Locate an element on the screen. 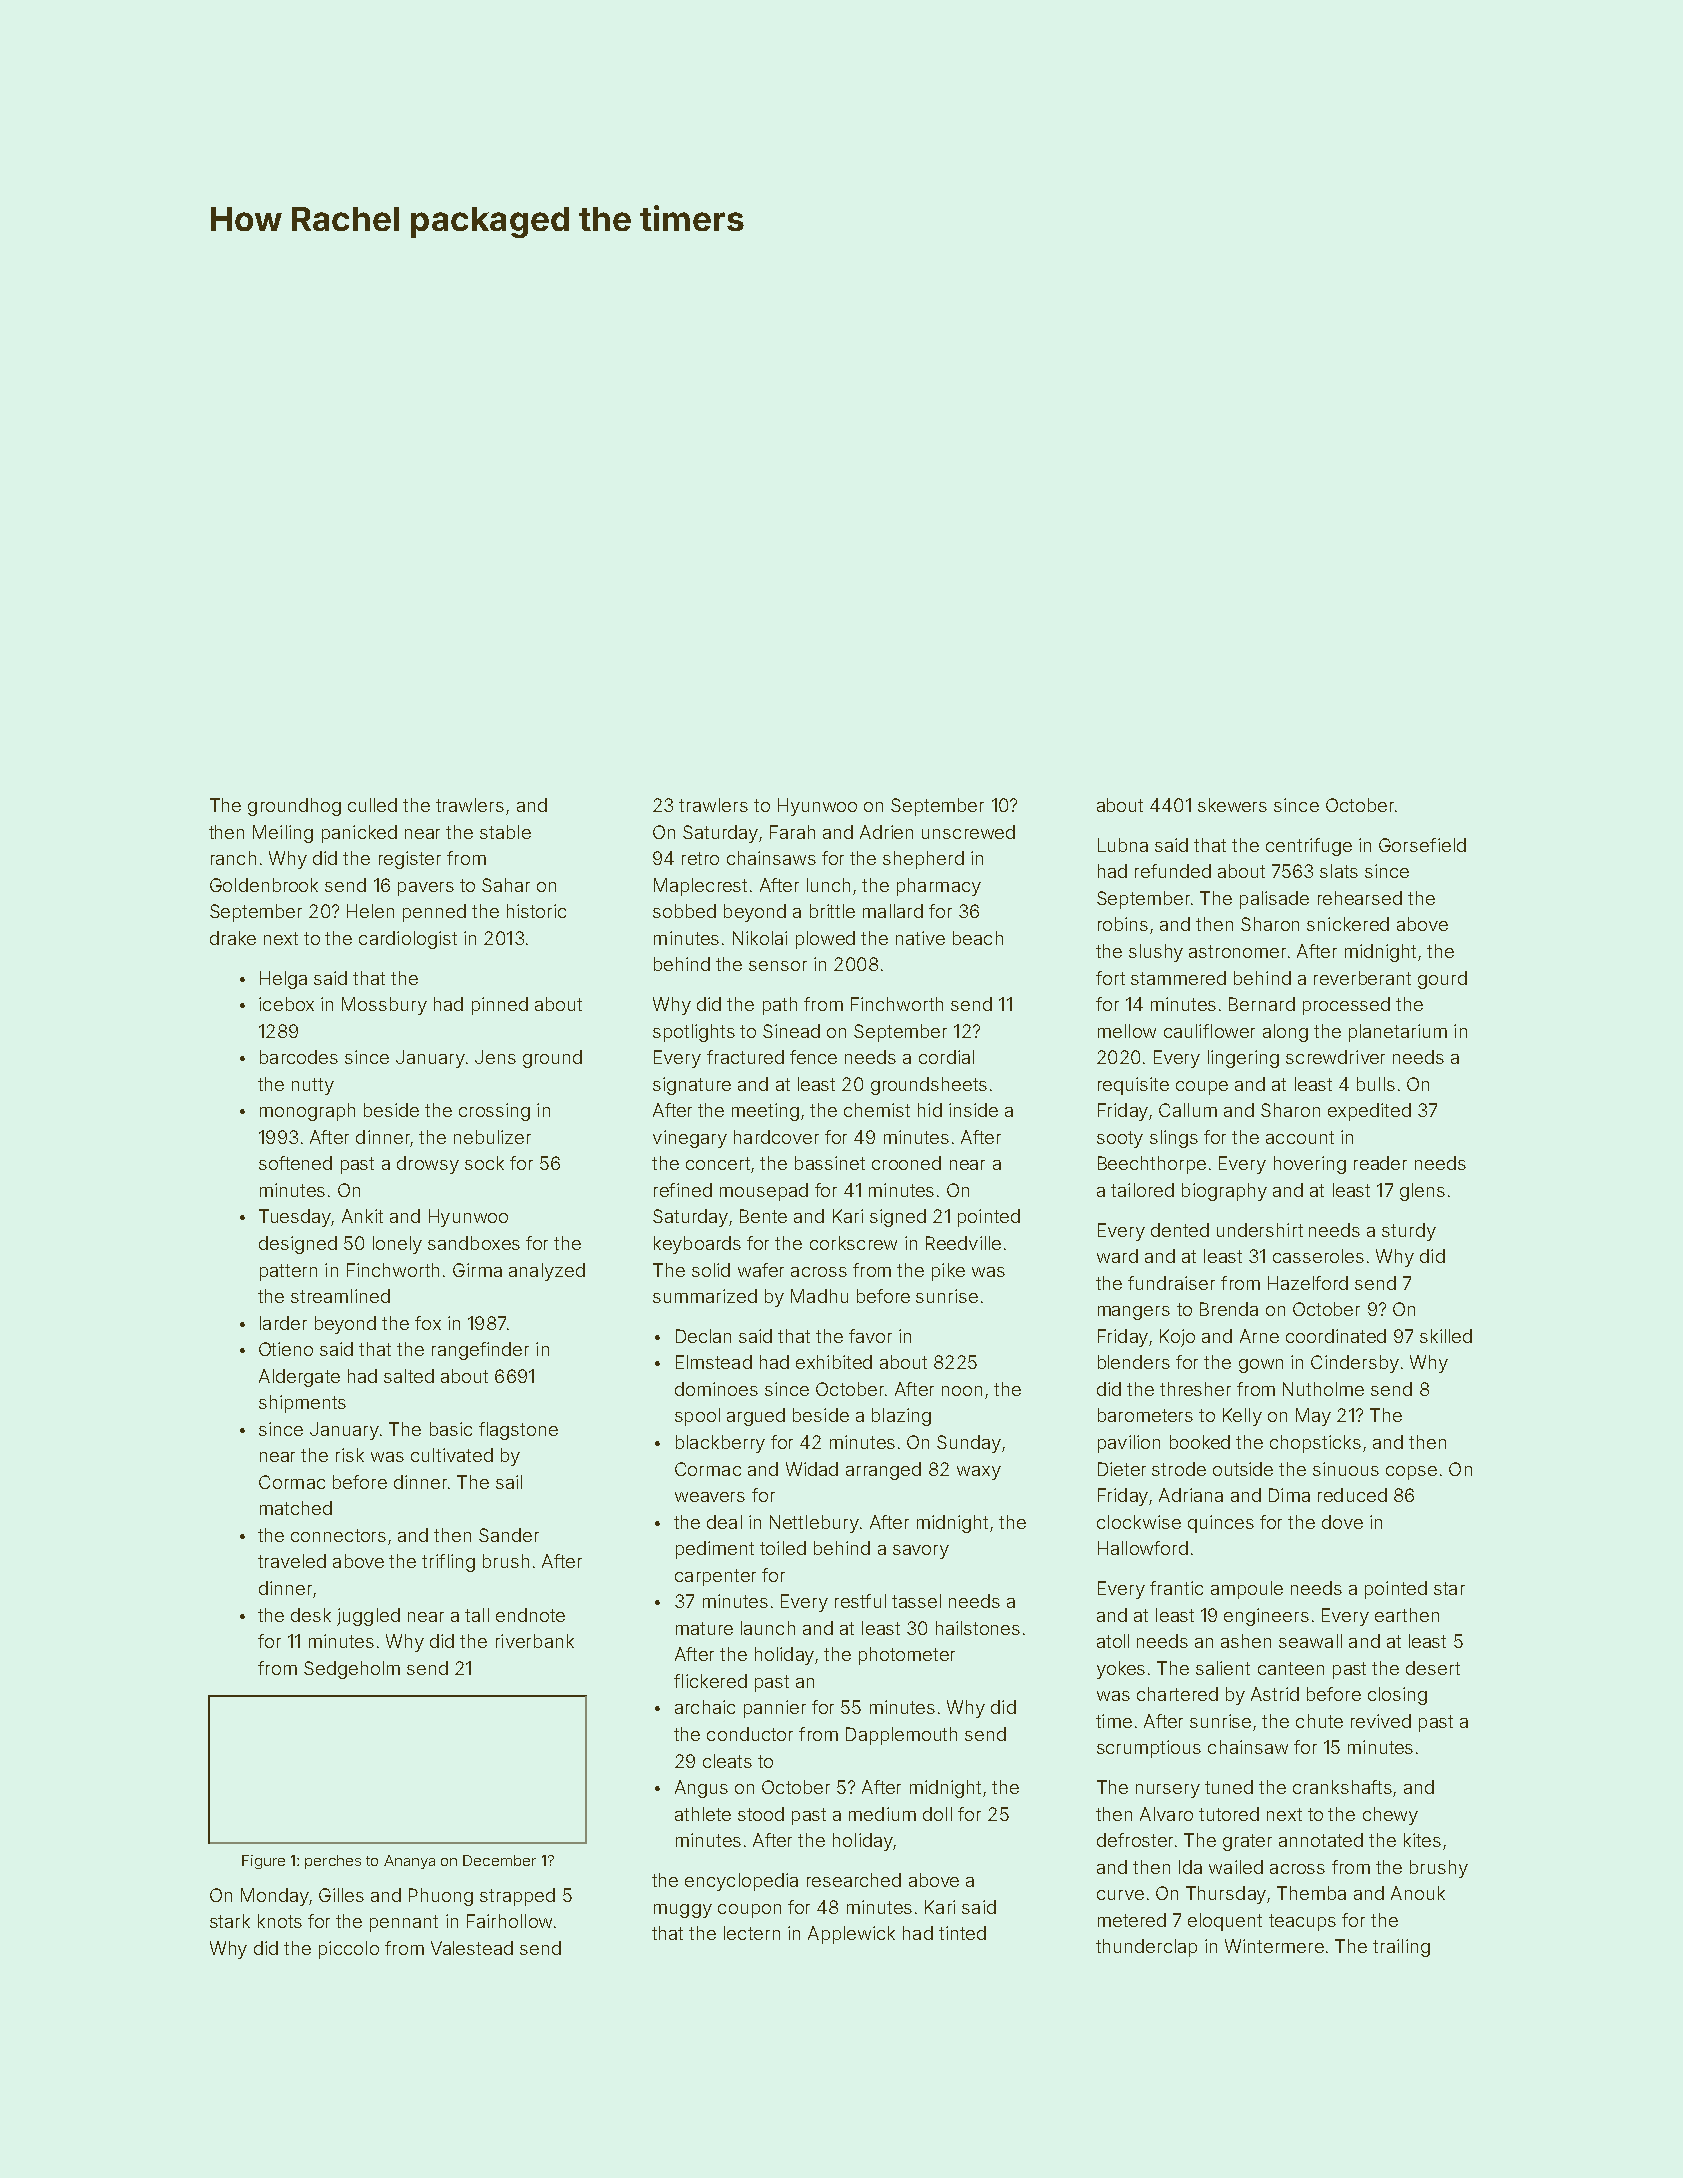 This screenshot has width=1683, height=2178. snickered is located at coordinates (1348, 924).
